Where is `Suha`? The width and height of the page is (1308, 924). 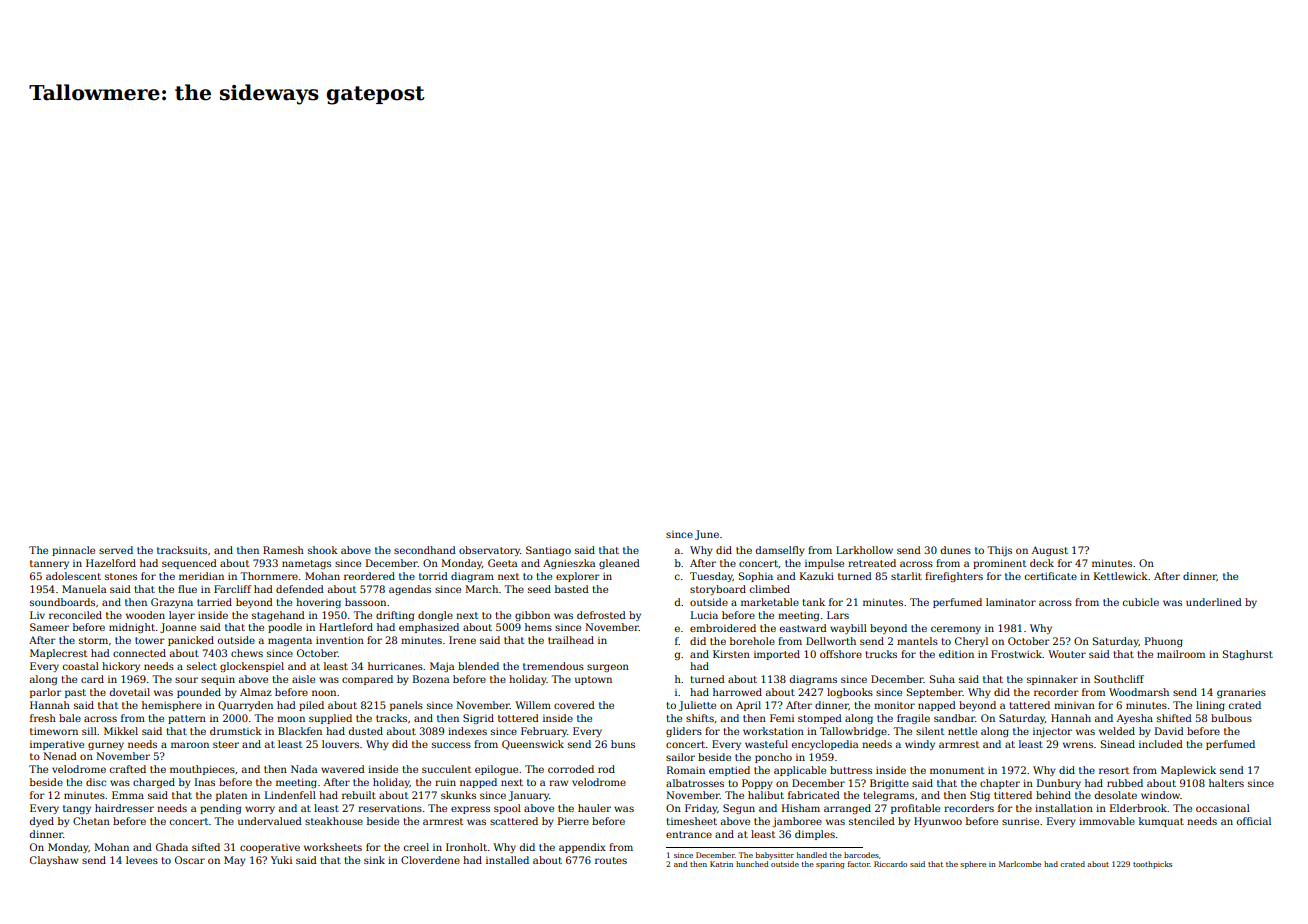 Suha is located at coordinates (942, 679).
